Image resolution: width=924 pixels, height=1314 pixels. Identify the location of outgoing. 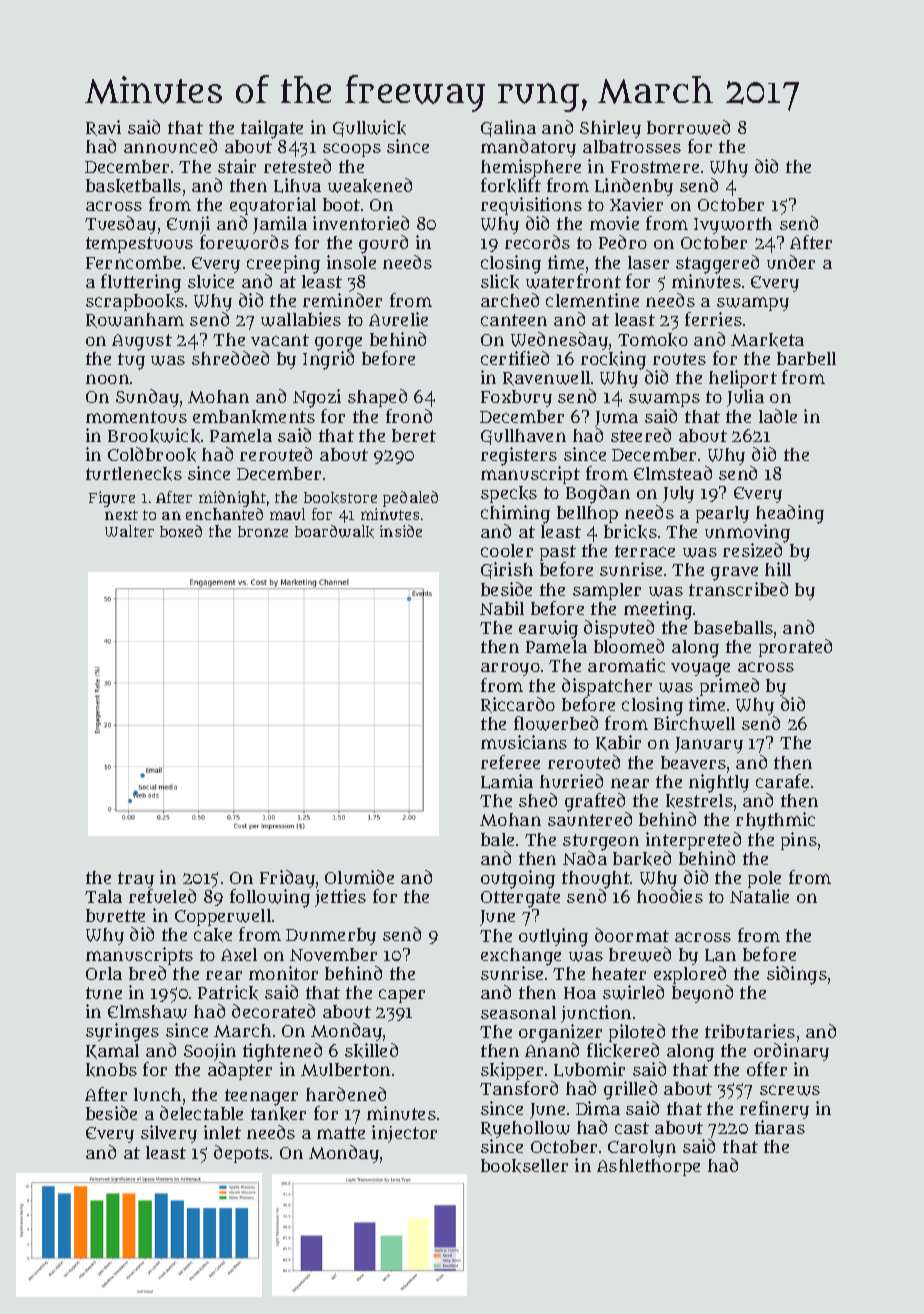
(518, 879).
